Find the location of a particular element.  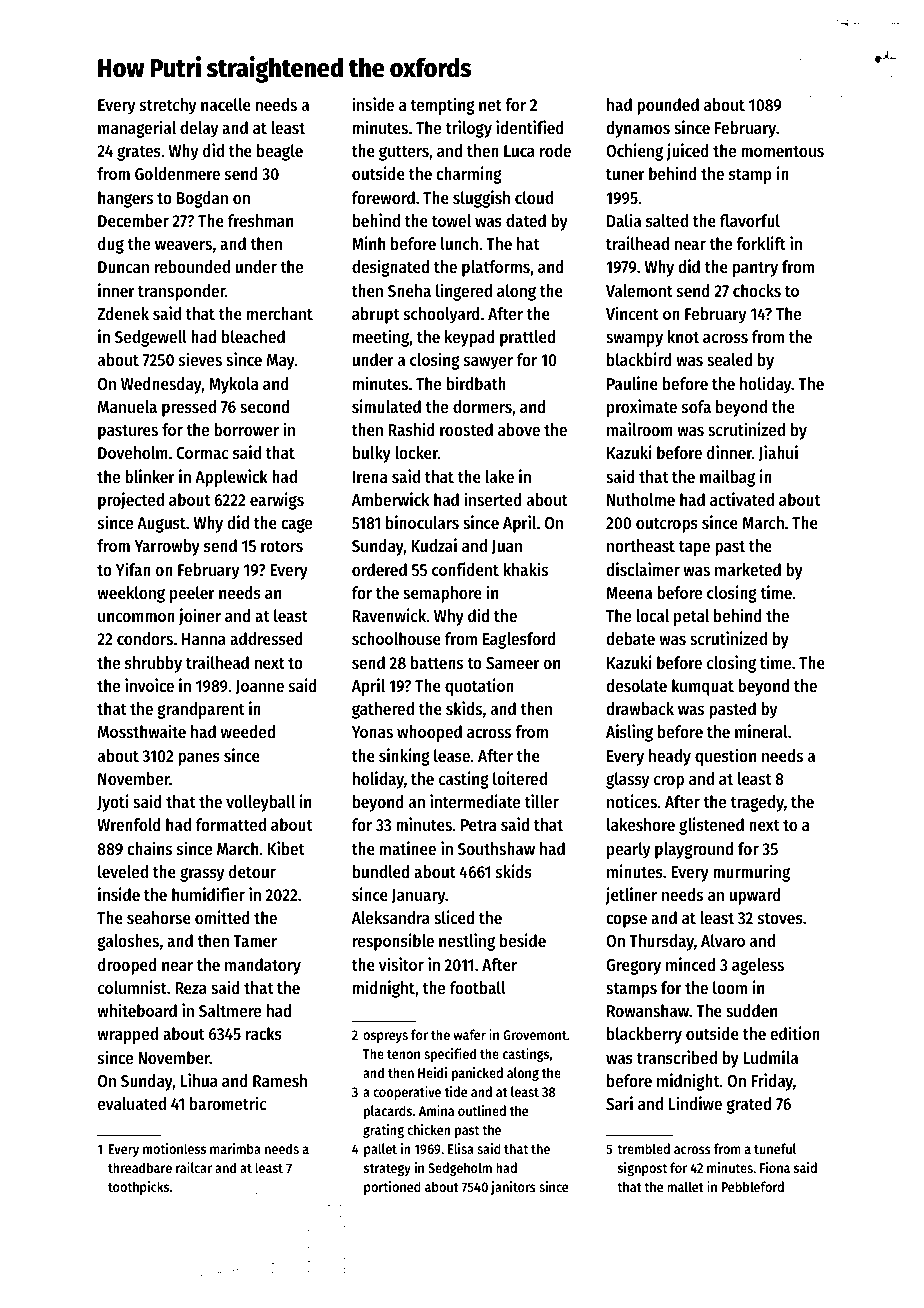

knot is located at coordinates (683, 336).
